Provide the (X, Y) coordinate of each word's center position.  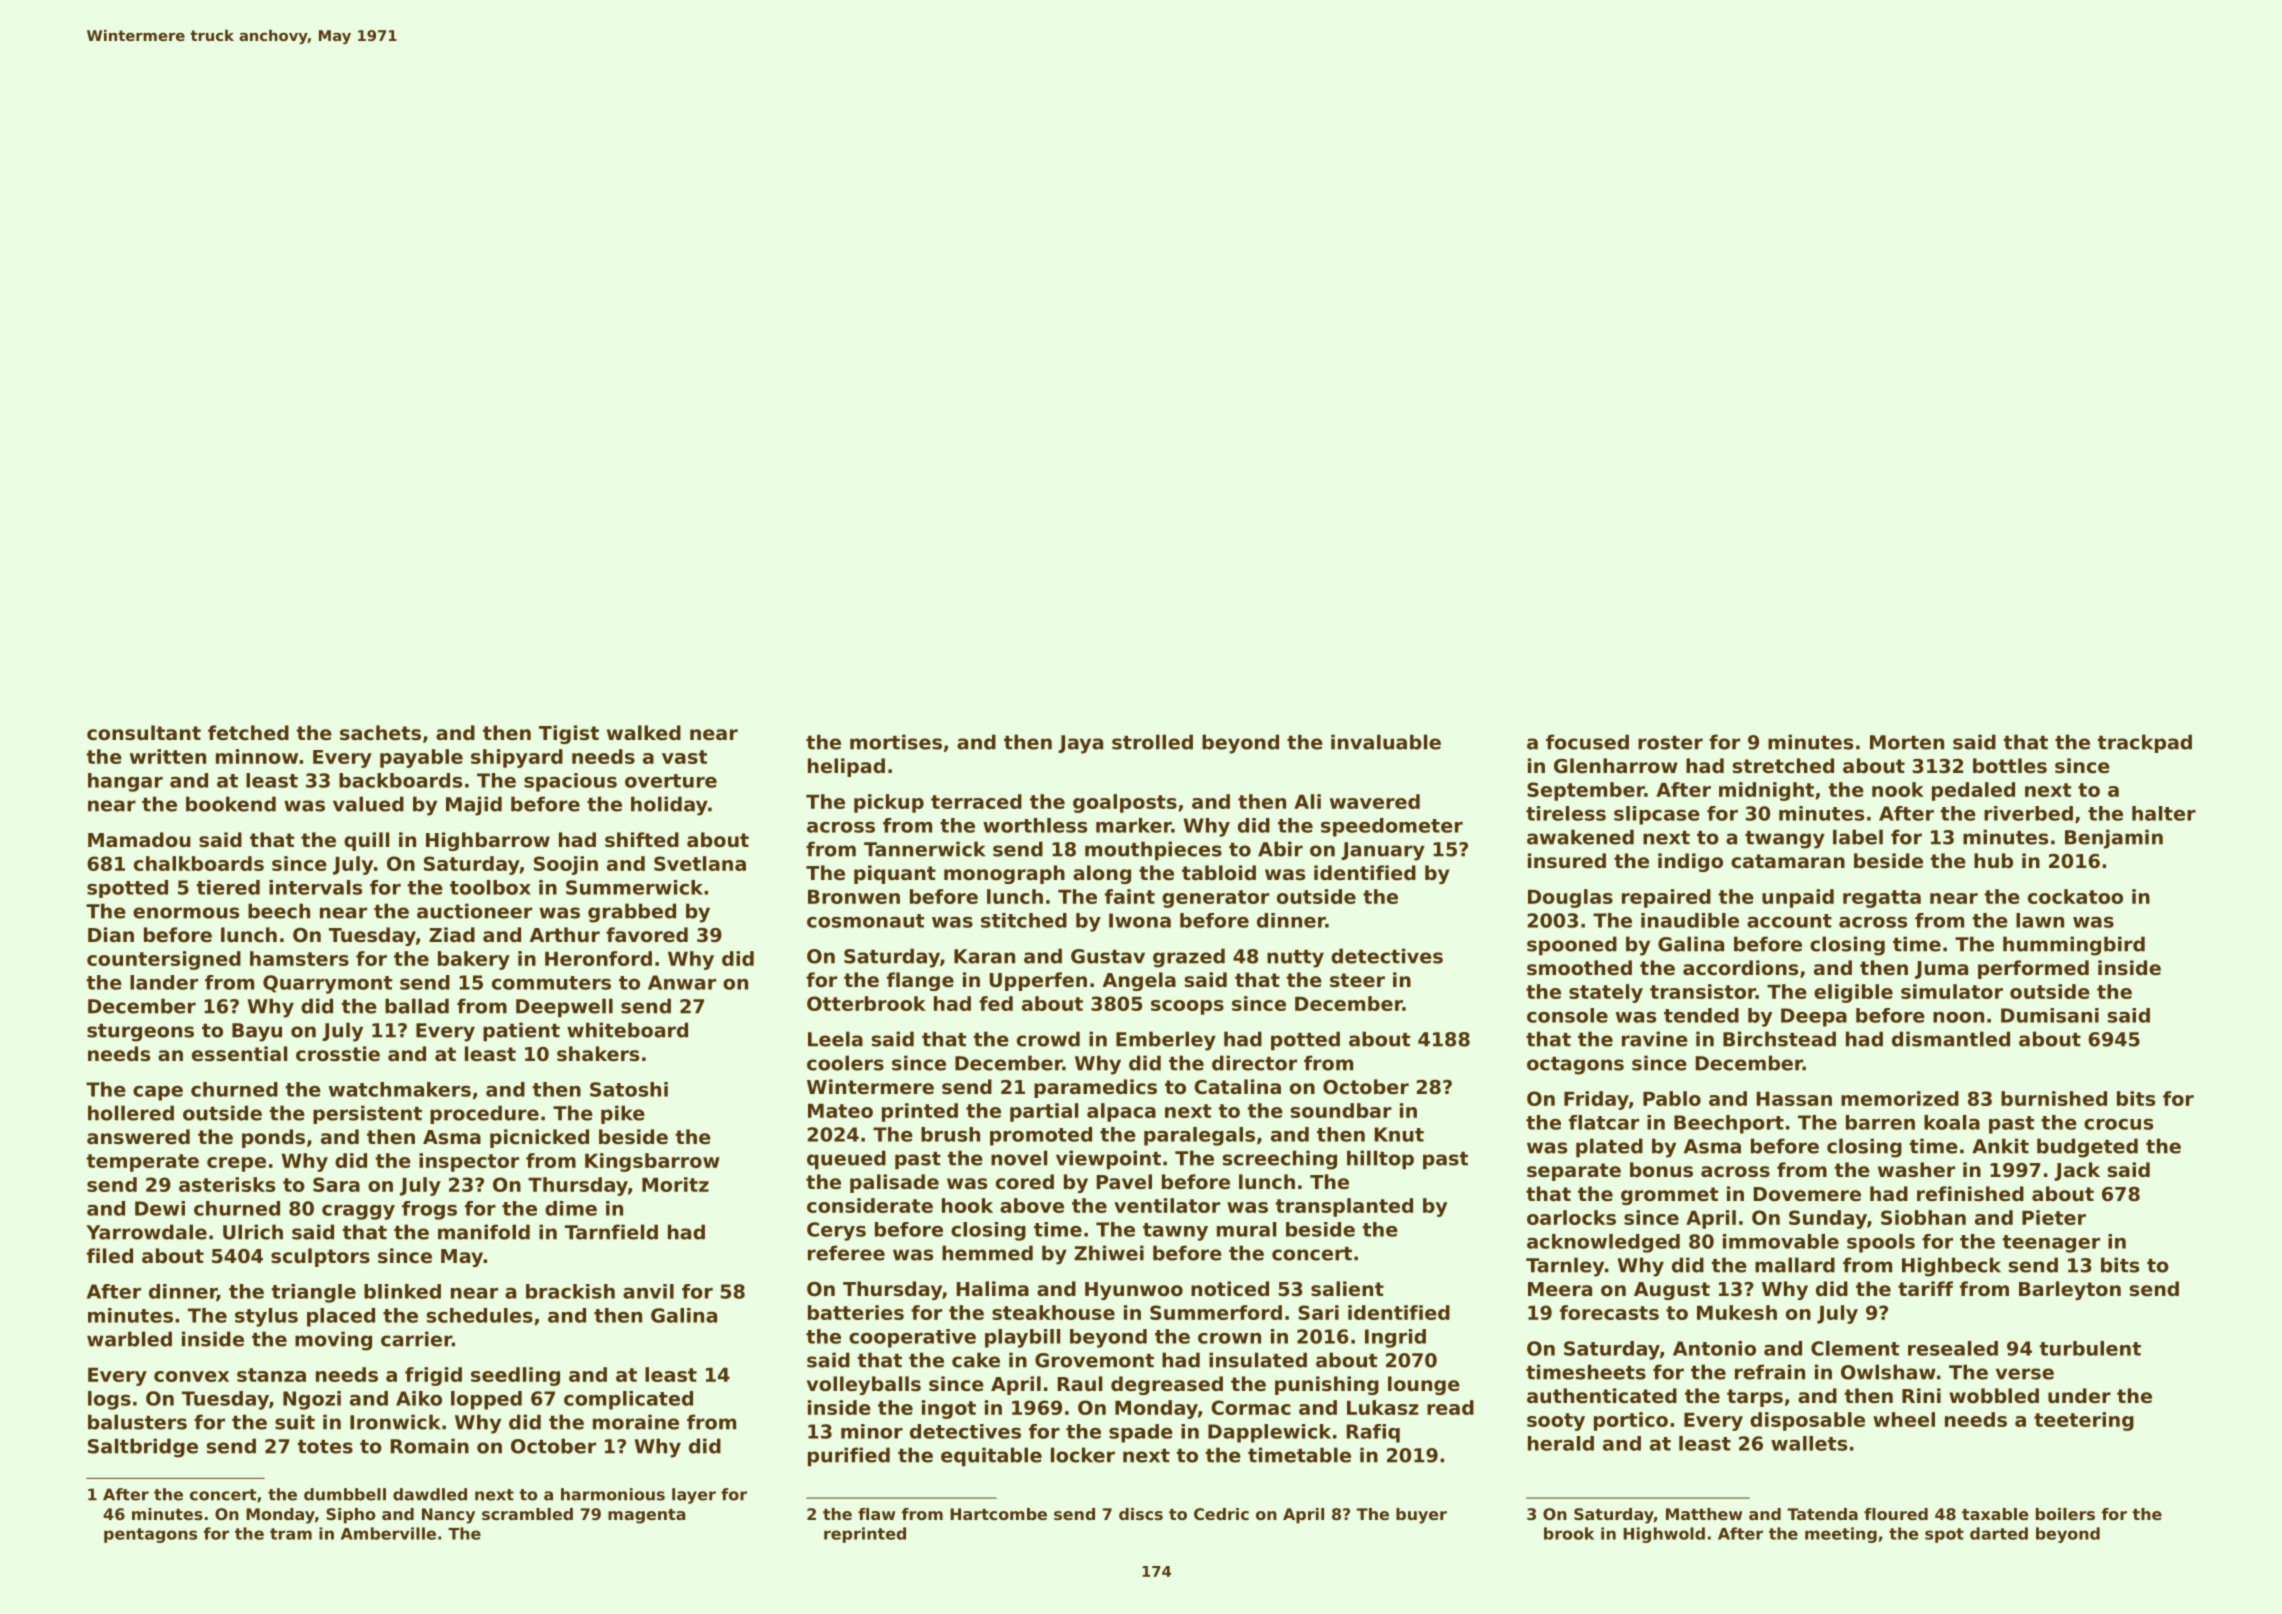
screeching (1280, 1160)
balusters (137, 1422)
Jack (2077, 1171)
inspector (469, 1162)
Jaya (1080, 744)
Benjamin (2114, 839)
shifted (642, 839)
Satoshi (629, 1089)
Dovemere (1807, 1194)
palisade (894, 1183)
